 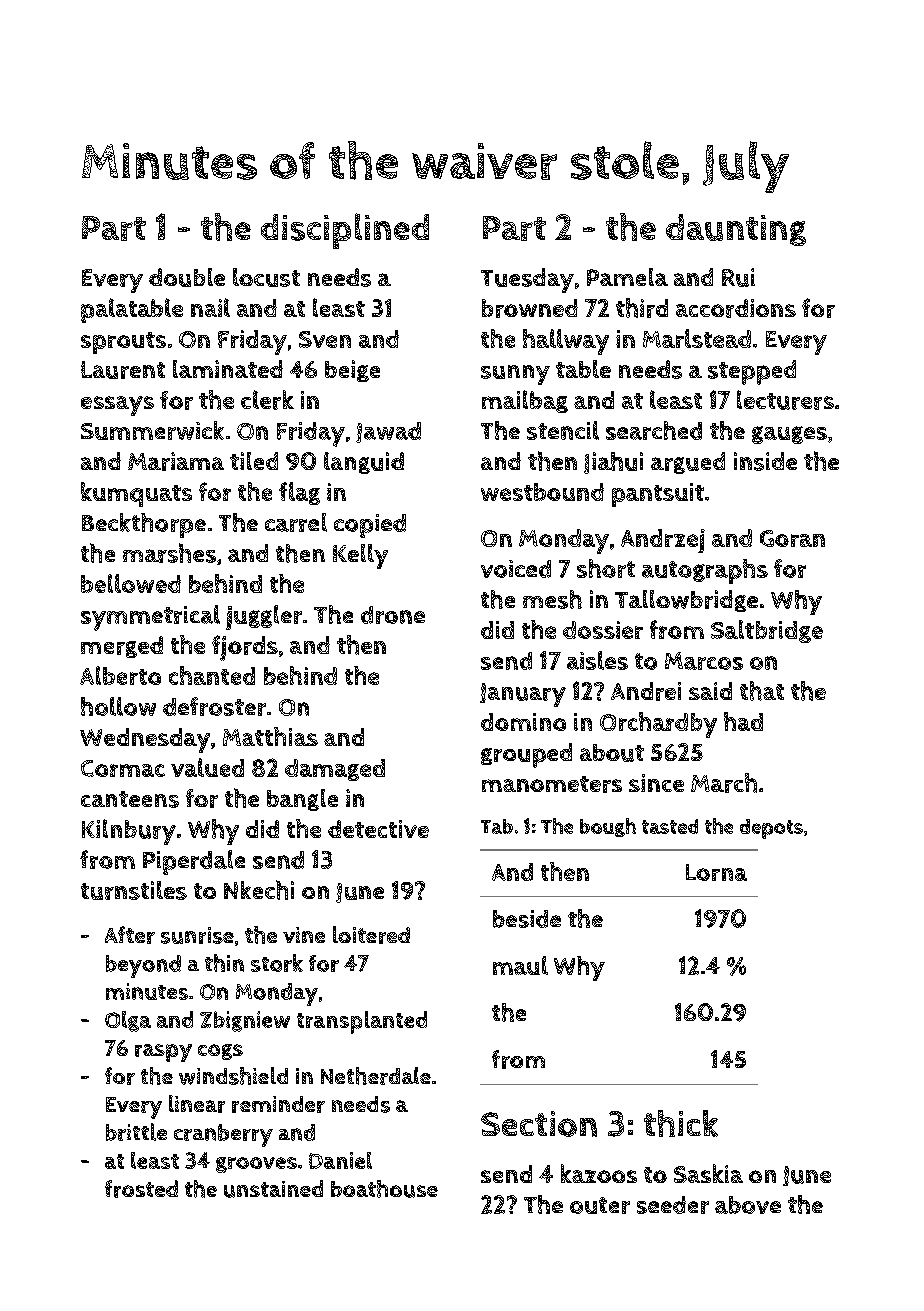 I want to click on frosted, so click(x=141, y=1189).
